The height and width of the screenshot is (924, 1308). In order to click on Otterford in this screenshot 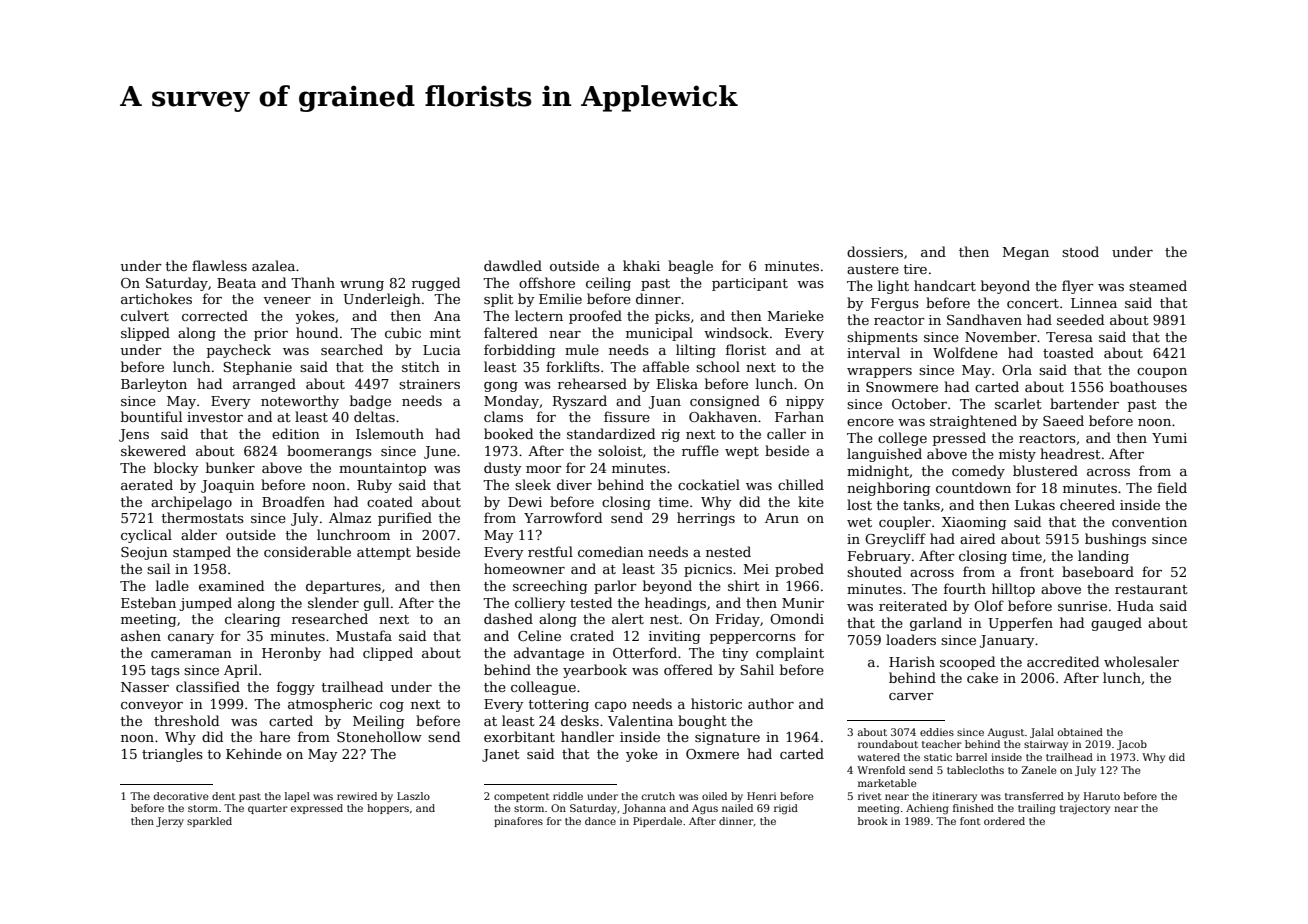, I will do `click(645, 652)`.
